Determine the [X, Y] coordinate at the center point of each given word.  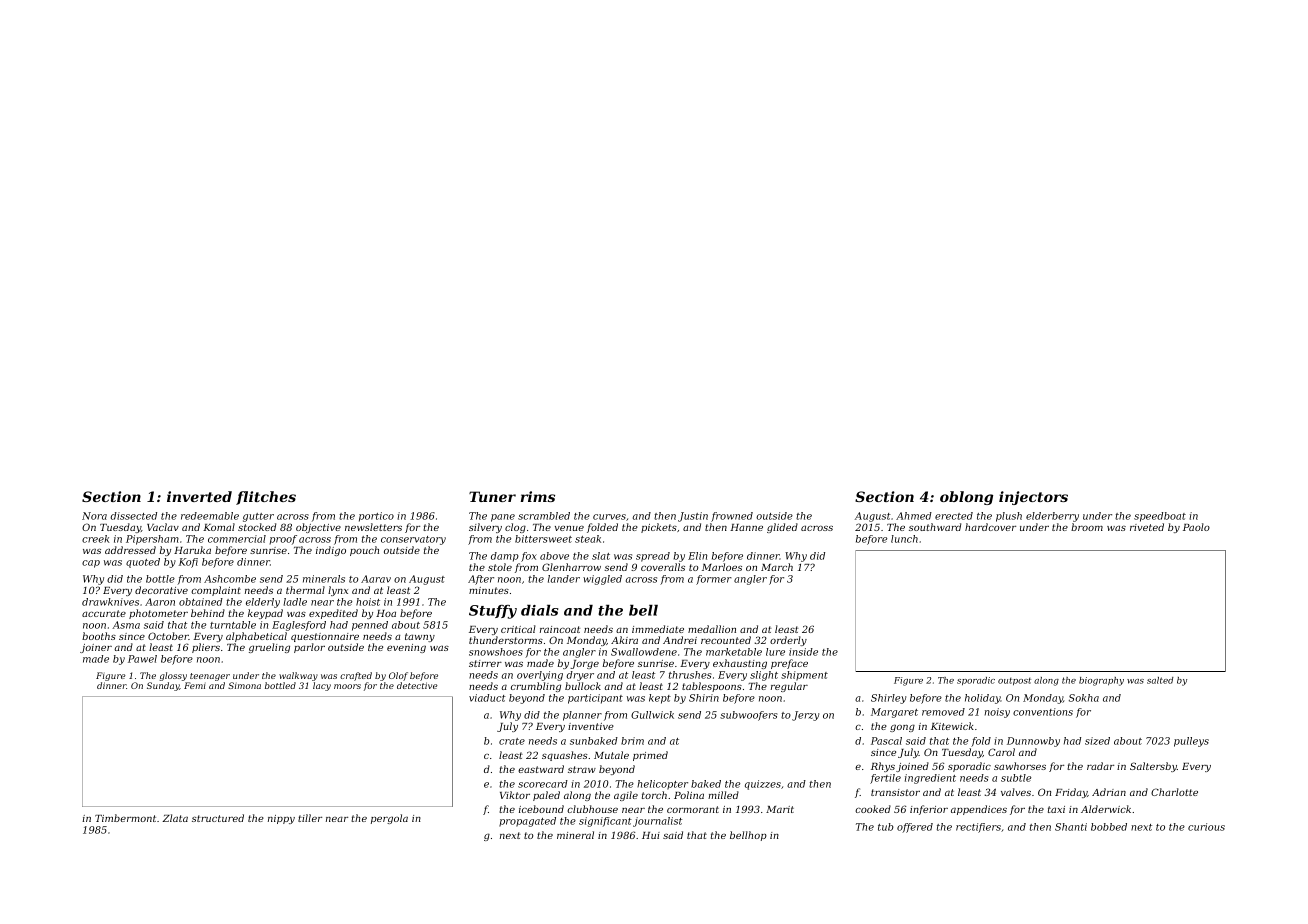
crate [512, 741]
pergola [389, 819]
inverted [199, 496]
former [714, 580]
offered [915, 828]
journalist [657, 822]
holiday [983, 699]
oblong [966, 498]
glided [782, 528]
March [777, 567]
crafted [356, 676]
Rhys [883, 767]
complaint [216, 591]
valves [1016, 792]
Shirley [888, 699]
